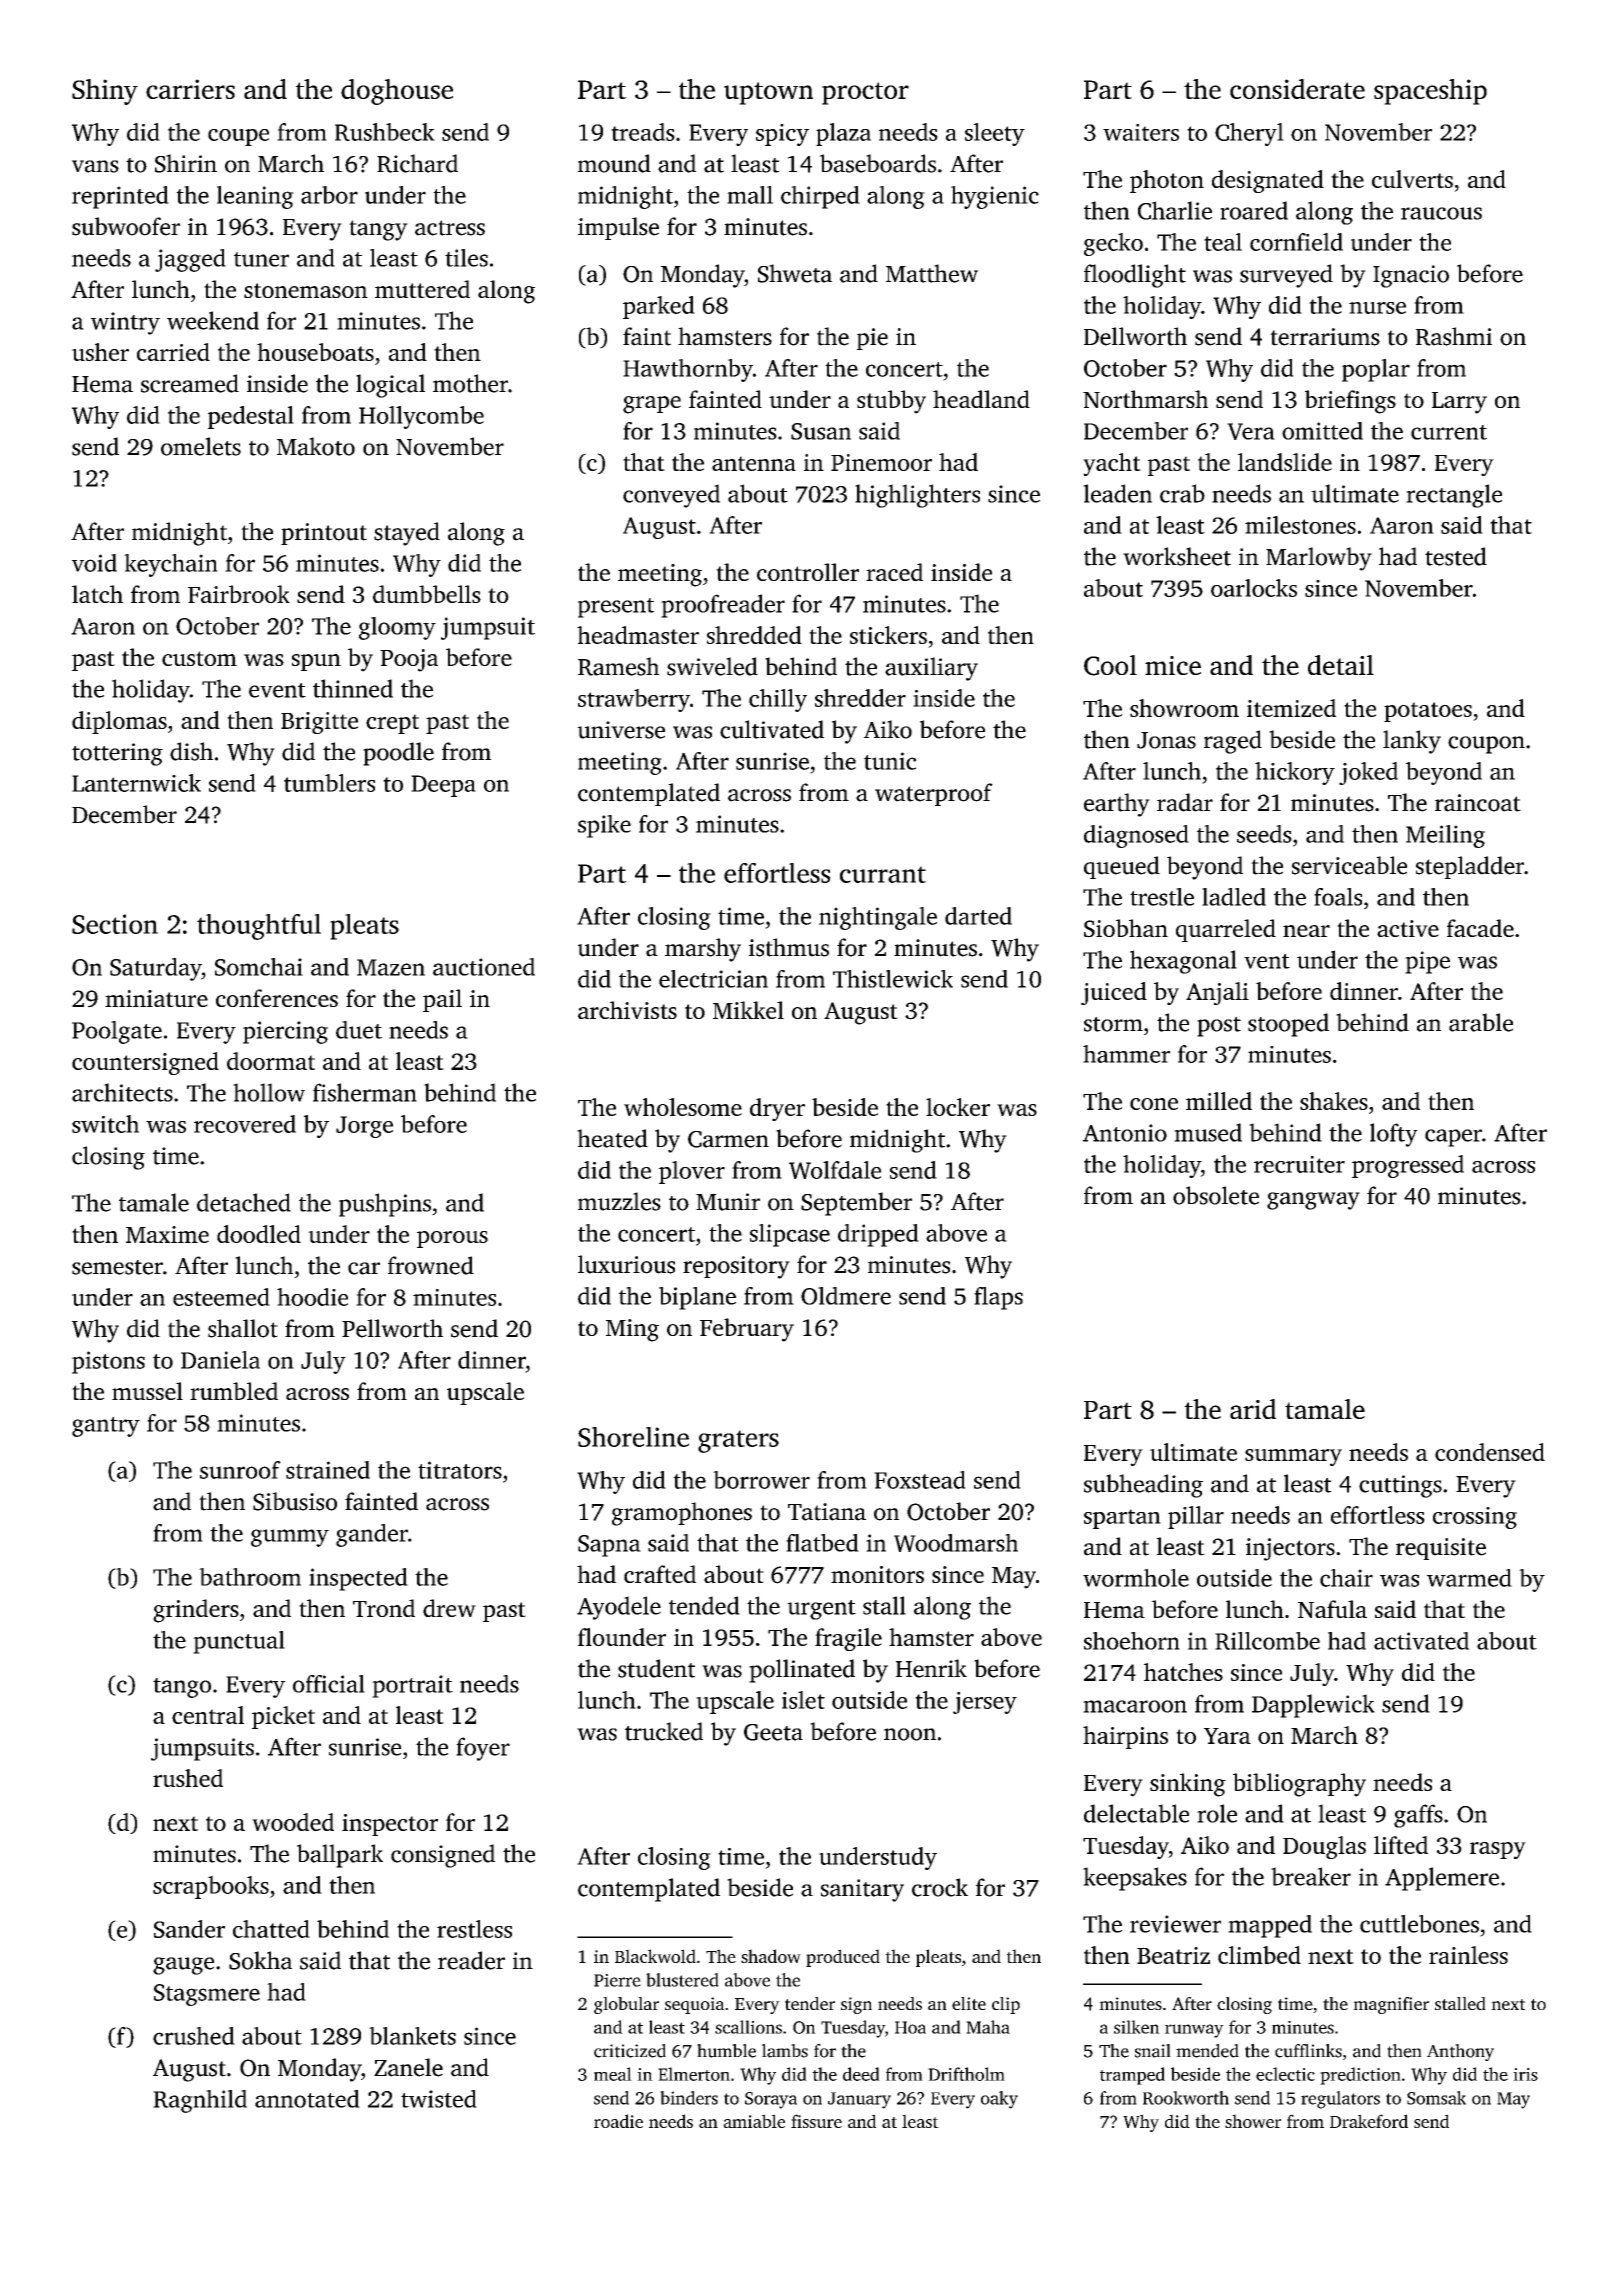  What do you see at coordinates (1006, 2005) in the document?
I see `clip` at bounding box center [1006, 2005].
